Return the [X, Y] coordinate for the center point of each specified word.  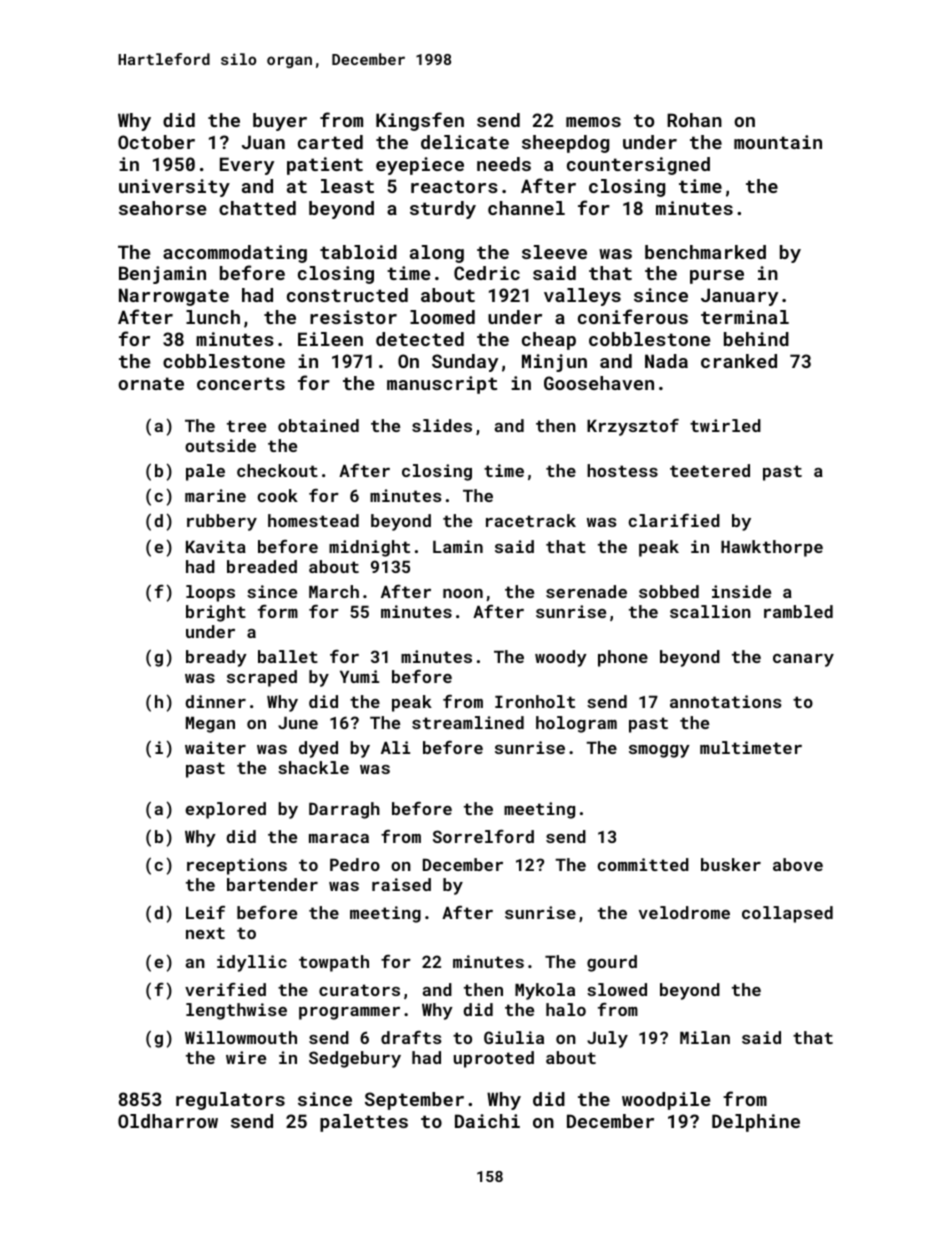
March [334, 591]
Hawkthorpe [772, 548]
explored [225, 810]
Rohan [694, 120]
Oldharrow [168, 1121]
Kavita [216, 546]
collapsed [787, 914]
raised [401, 884]
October [156, 142]
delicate [465, 142]
